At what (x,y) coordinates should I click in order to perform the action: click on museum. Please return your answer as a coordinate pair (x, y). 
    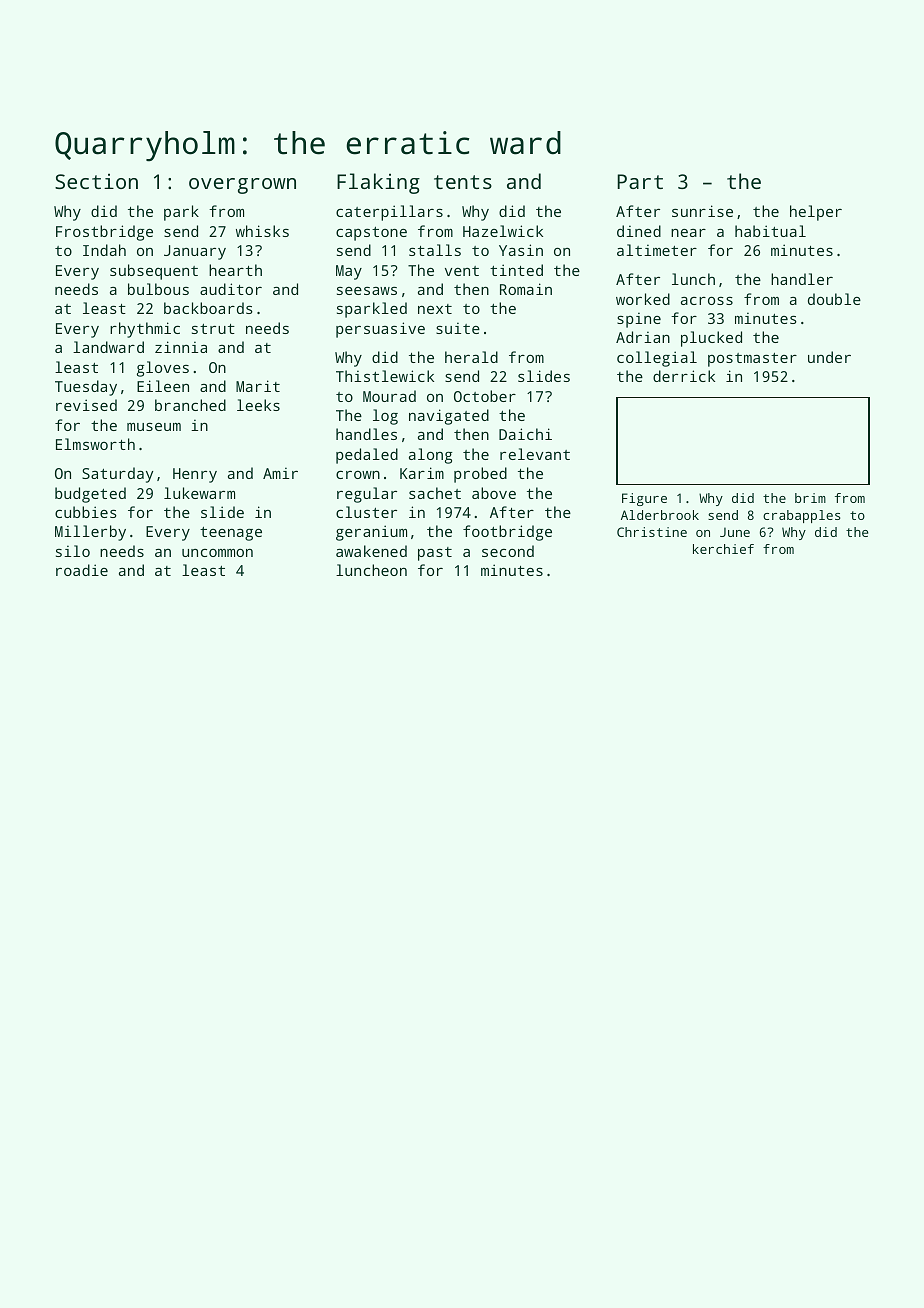
    Looking at the image, I should click on (154, 427).
